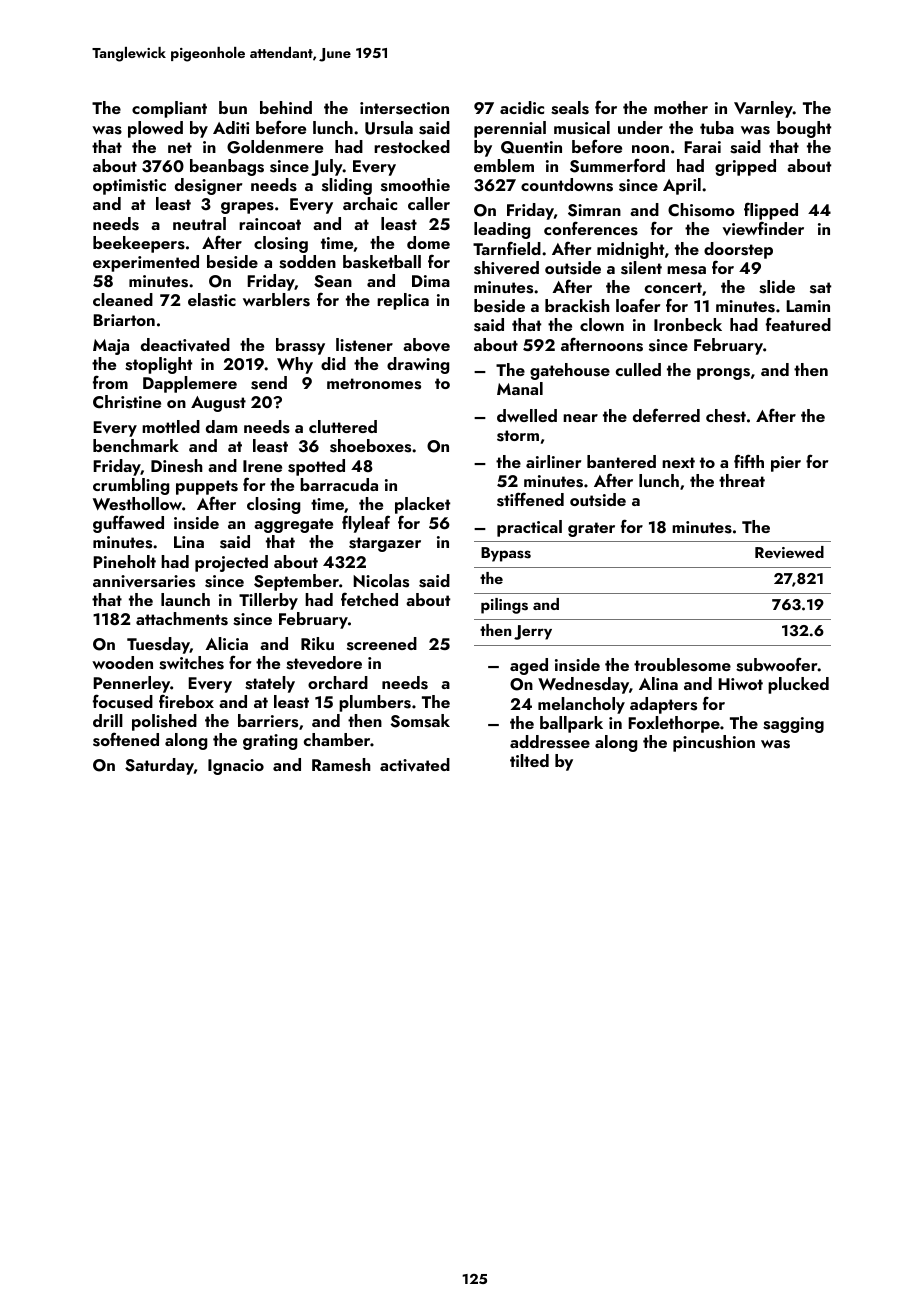 This image has height=1308, width=924. Describe the element at coordinates (169, 109) in the image. I see `compliant` at that location.
